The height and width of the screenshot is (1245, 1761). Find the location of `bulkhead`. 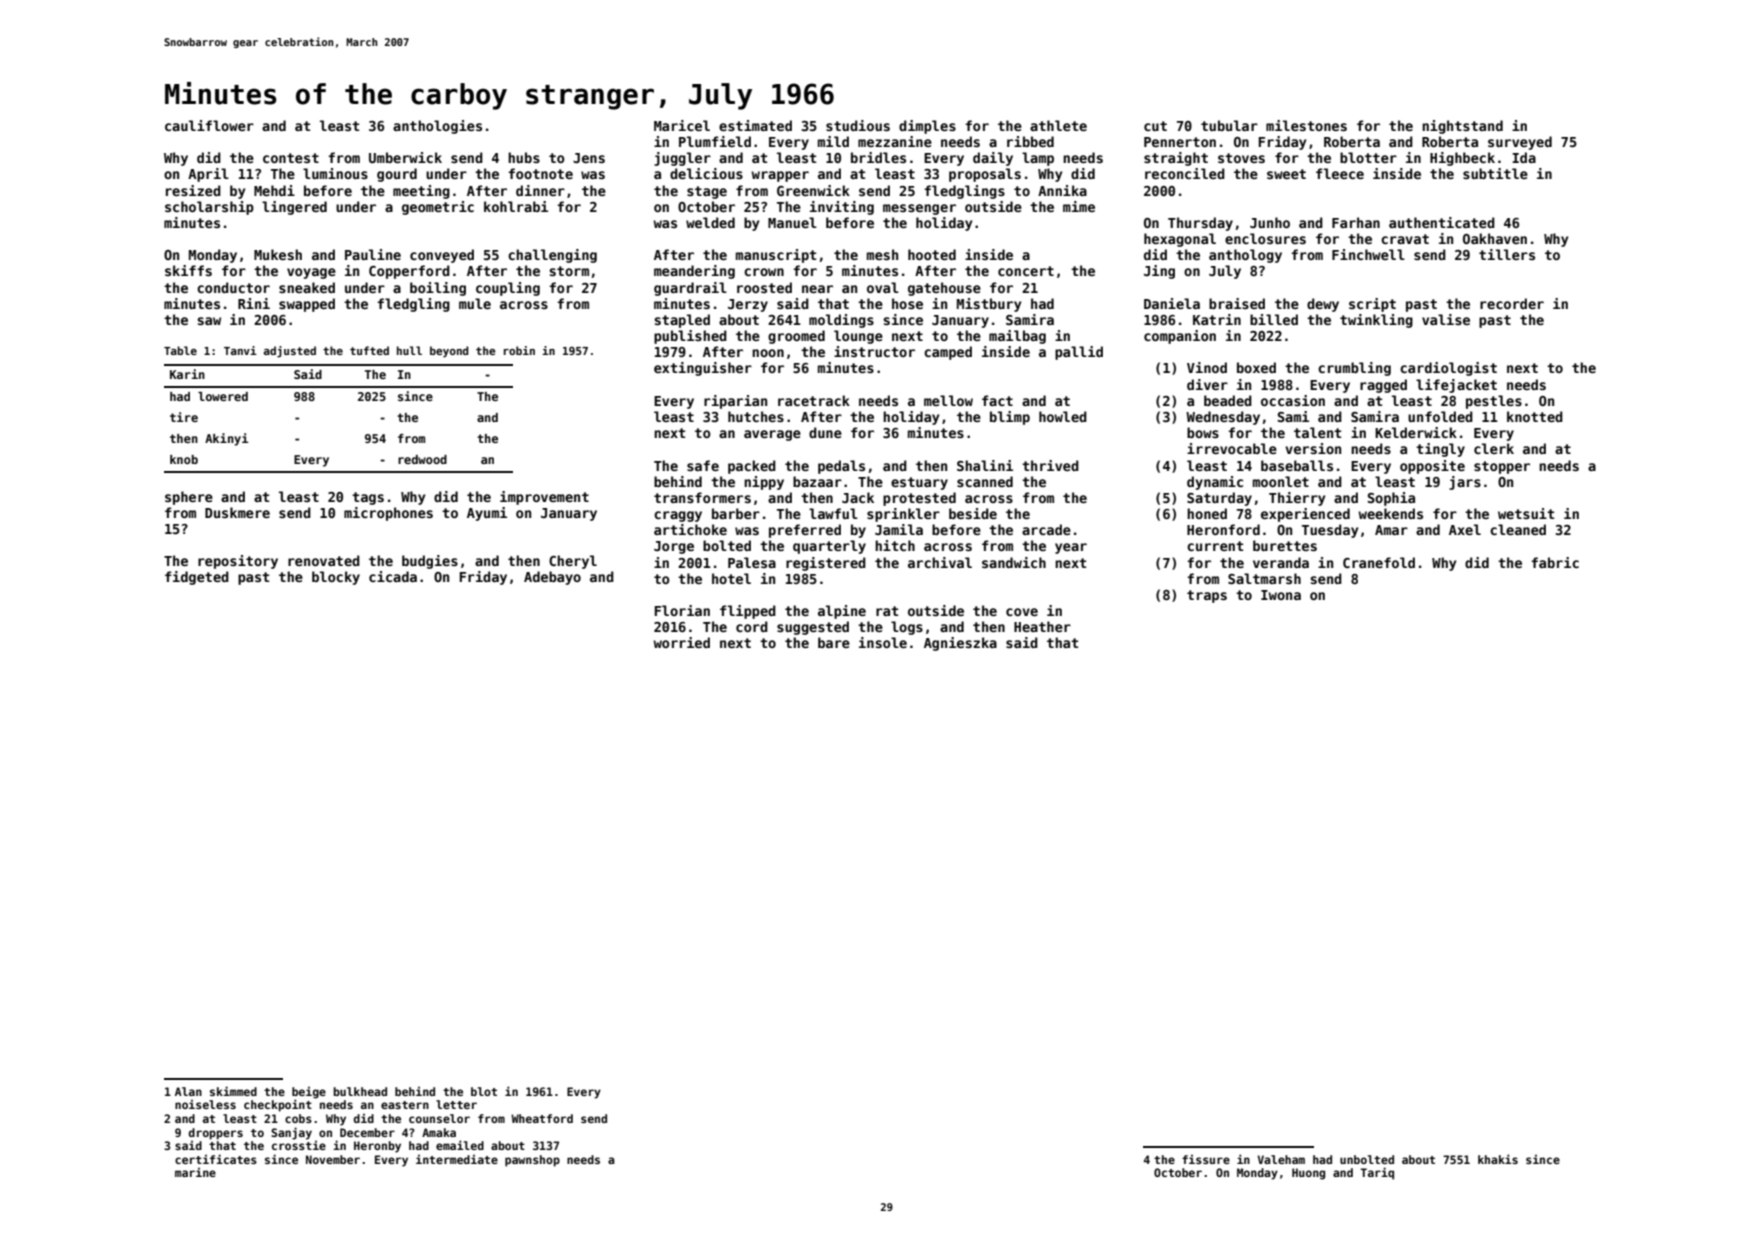

bulkhead is located at coordinates (360, 1091).
